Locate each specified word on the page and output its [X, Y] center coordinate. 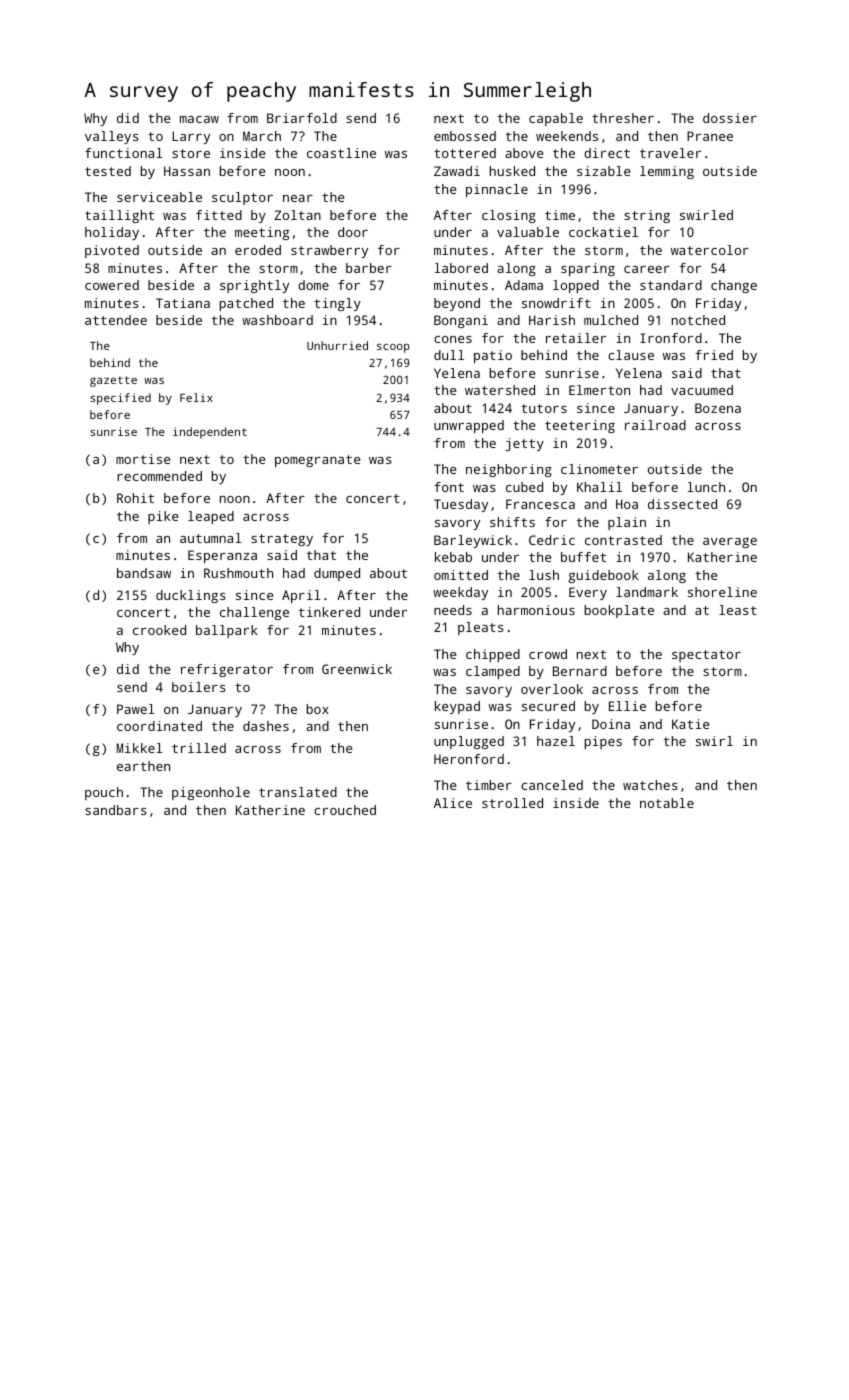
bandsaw [144, 573]
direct [607, 153]
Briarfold [302, 118]
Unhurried [337, 345]
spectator [706, 656]
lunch [706, 487]
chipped [493, 655]
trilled [199, 748]
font [449, 487]
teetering [580, 426]
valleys [112, 137]
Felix [196, 397]
